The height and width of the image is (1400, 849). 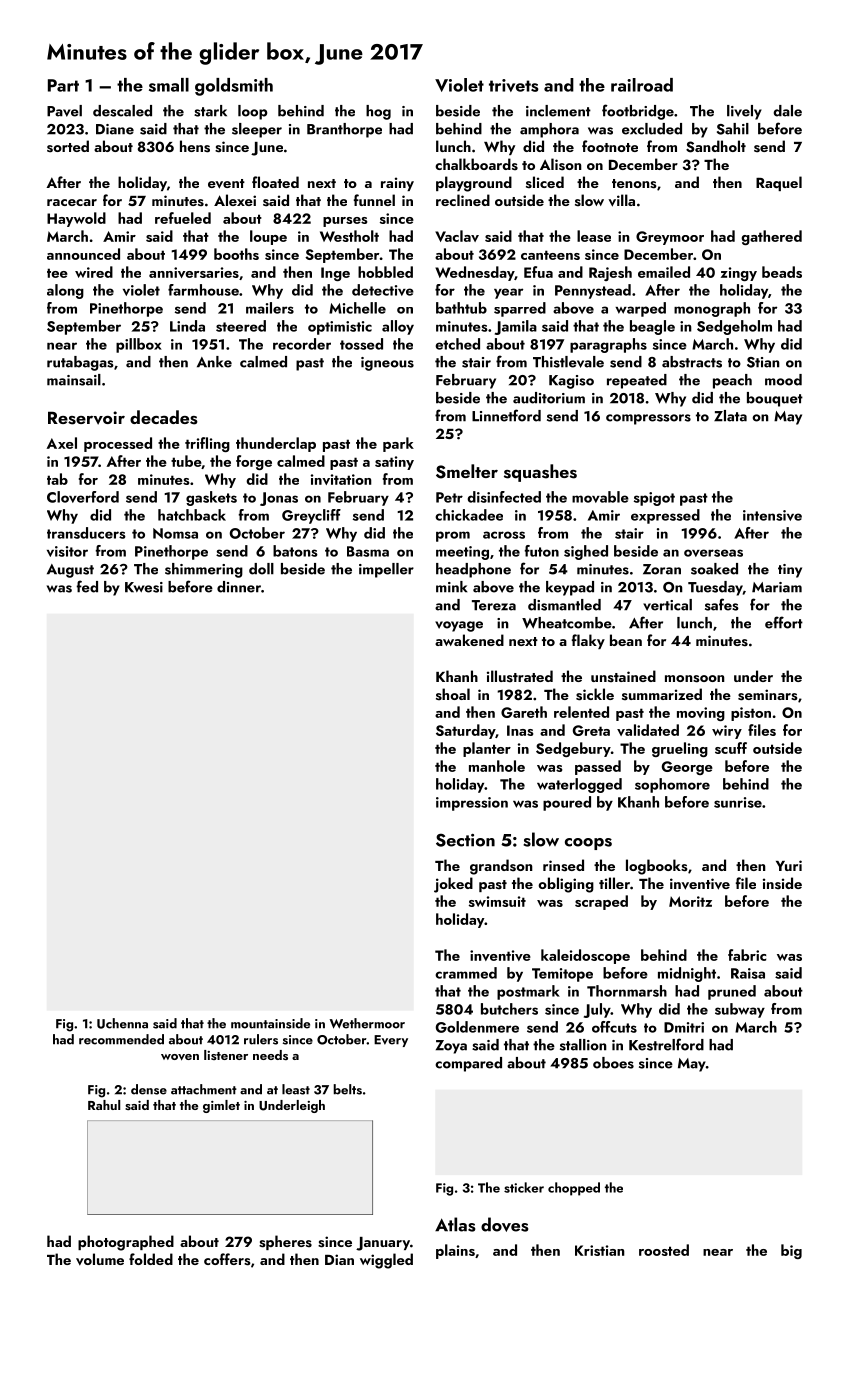 I want to click on compressors, so click(x=648, y=419).
